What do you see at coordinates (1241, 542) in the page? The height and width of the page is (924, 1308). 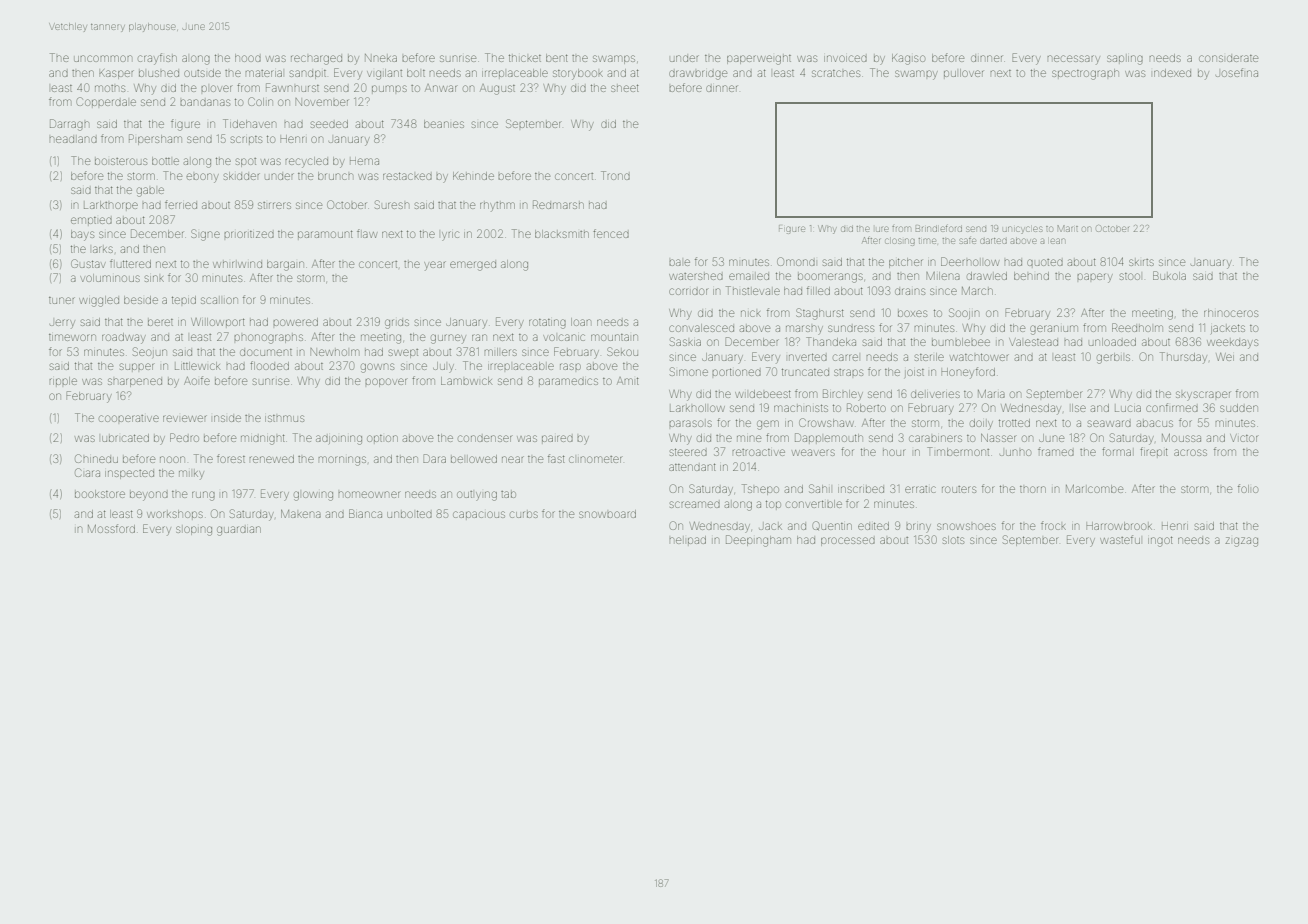 I see `zigzag` at bounding box center [1241, 542].
